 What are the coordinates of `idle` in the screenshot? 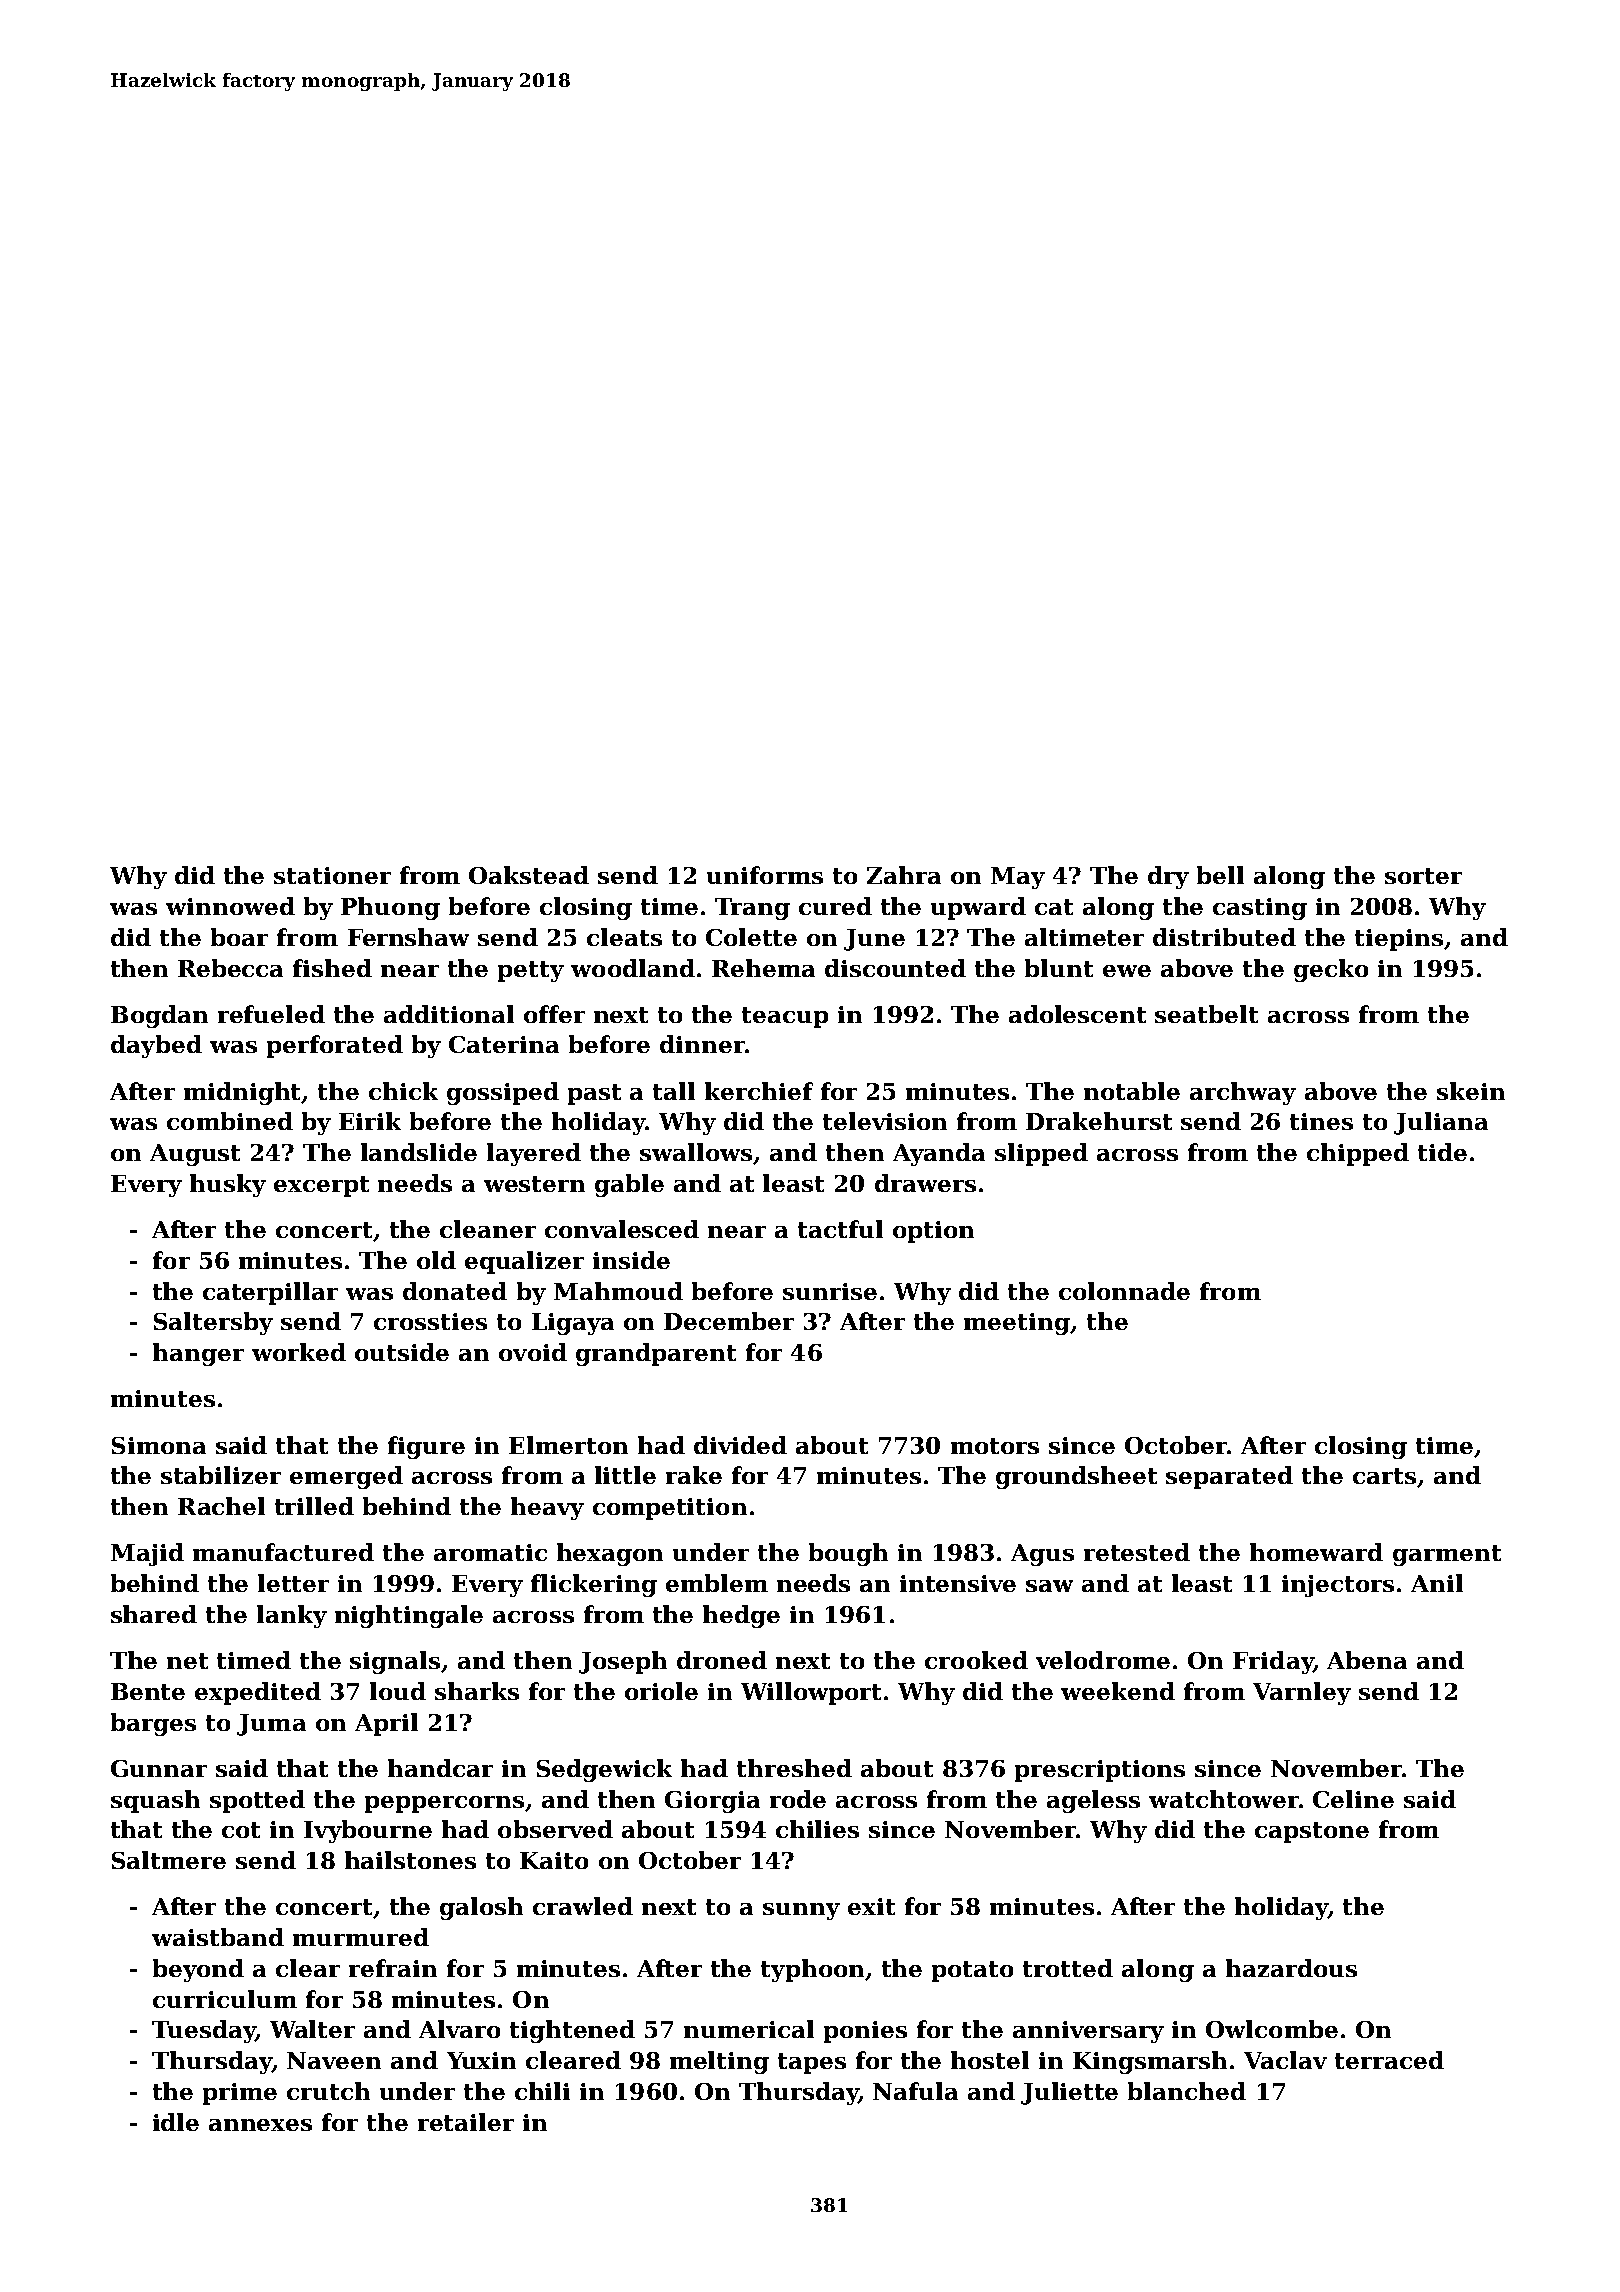 It's located at (176, 2122).
